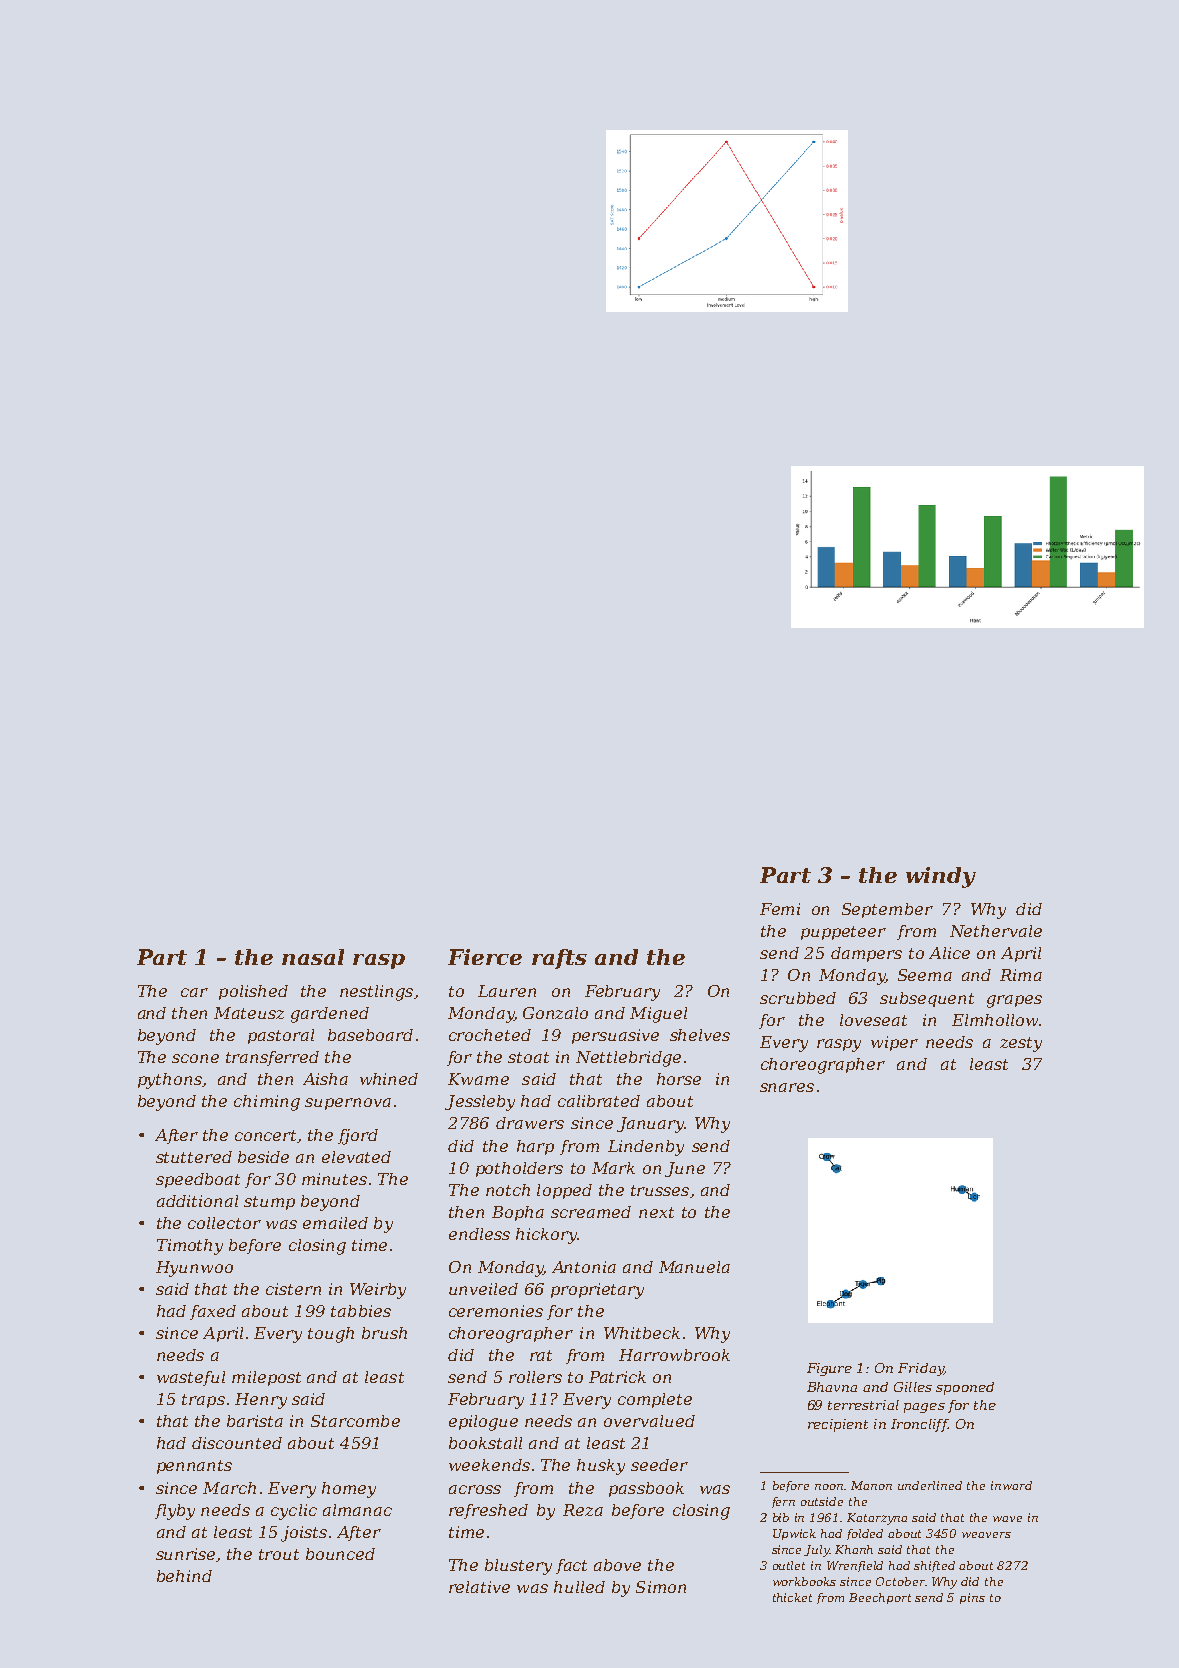  I want to click on Femi, so click(780, 909).
